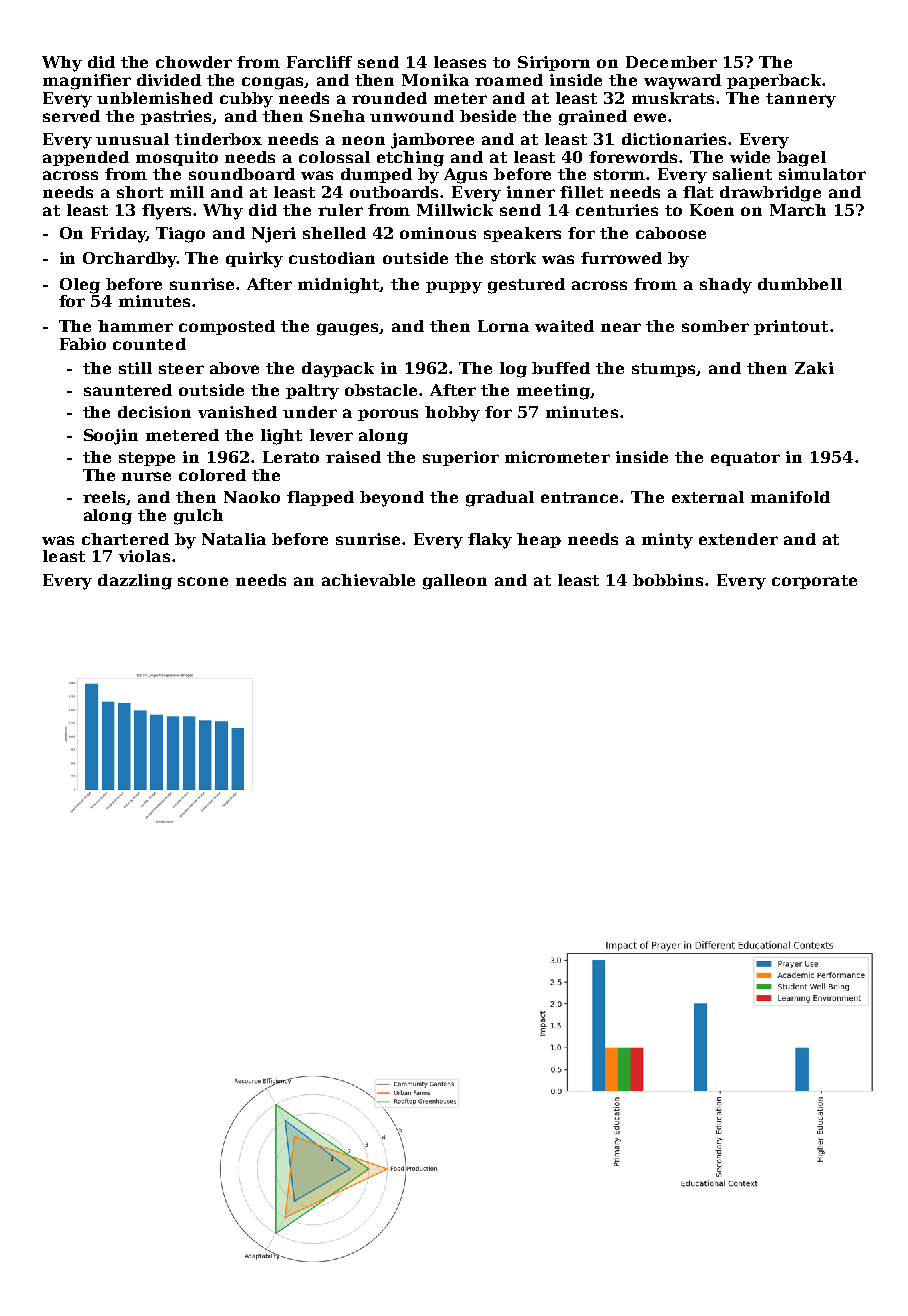  I want to click on porous, so click(388, 415).
